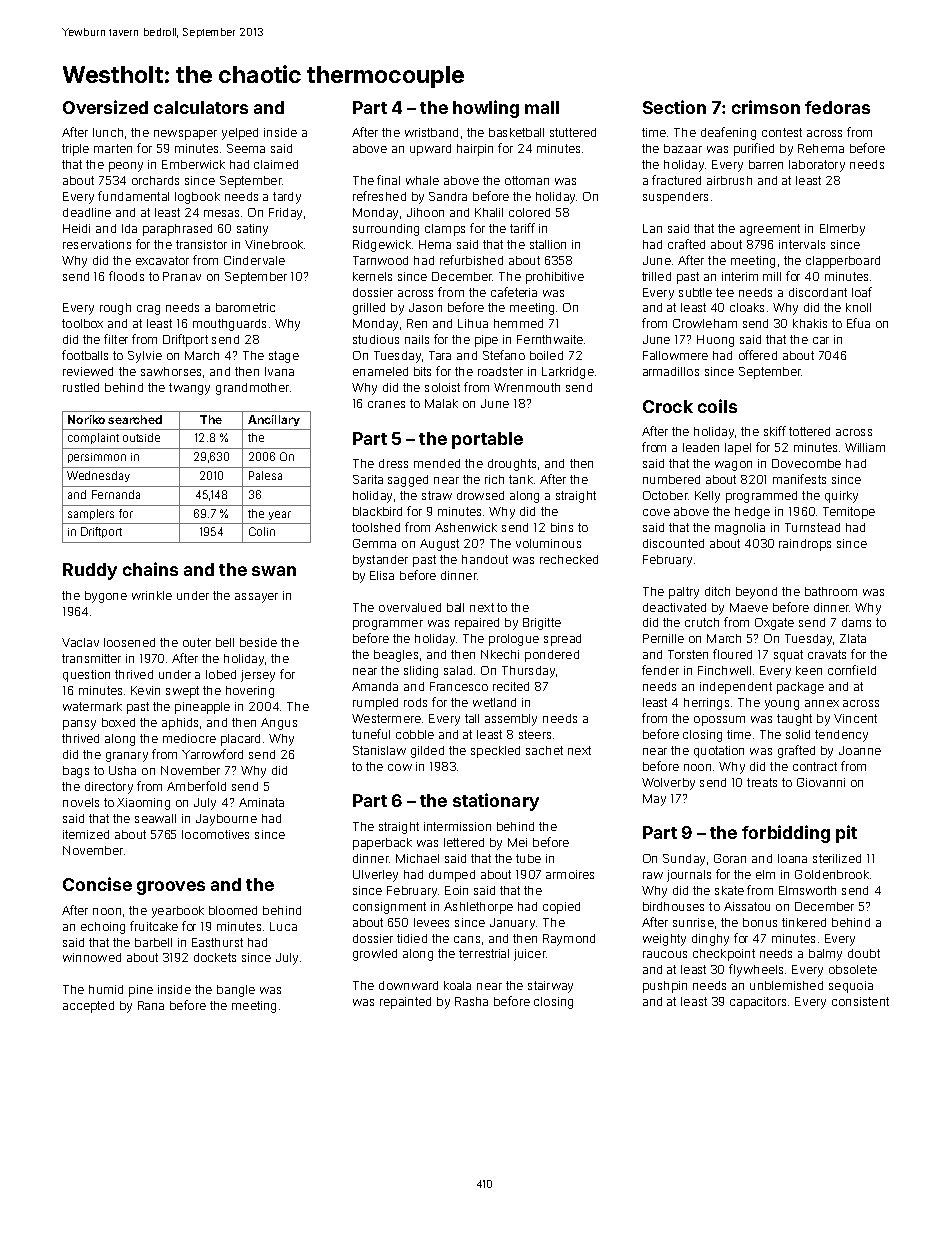  Describe the element at coordinates (654, 800) in the document. I see `May` at that location.
